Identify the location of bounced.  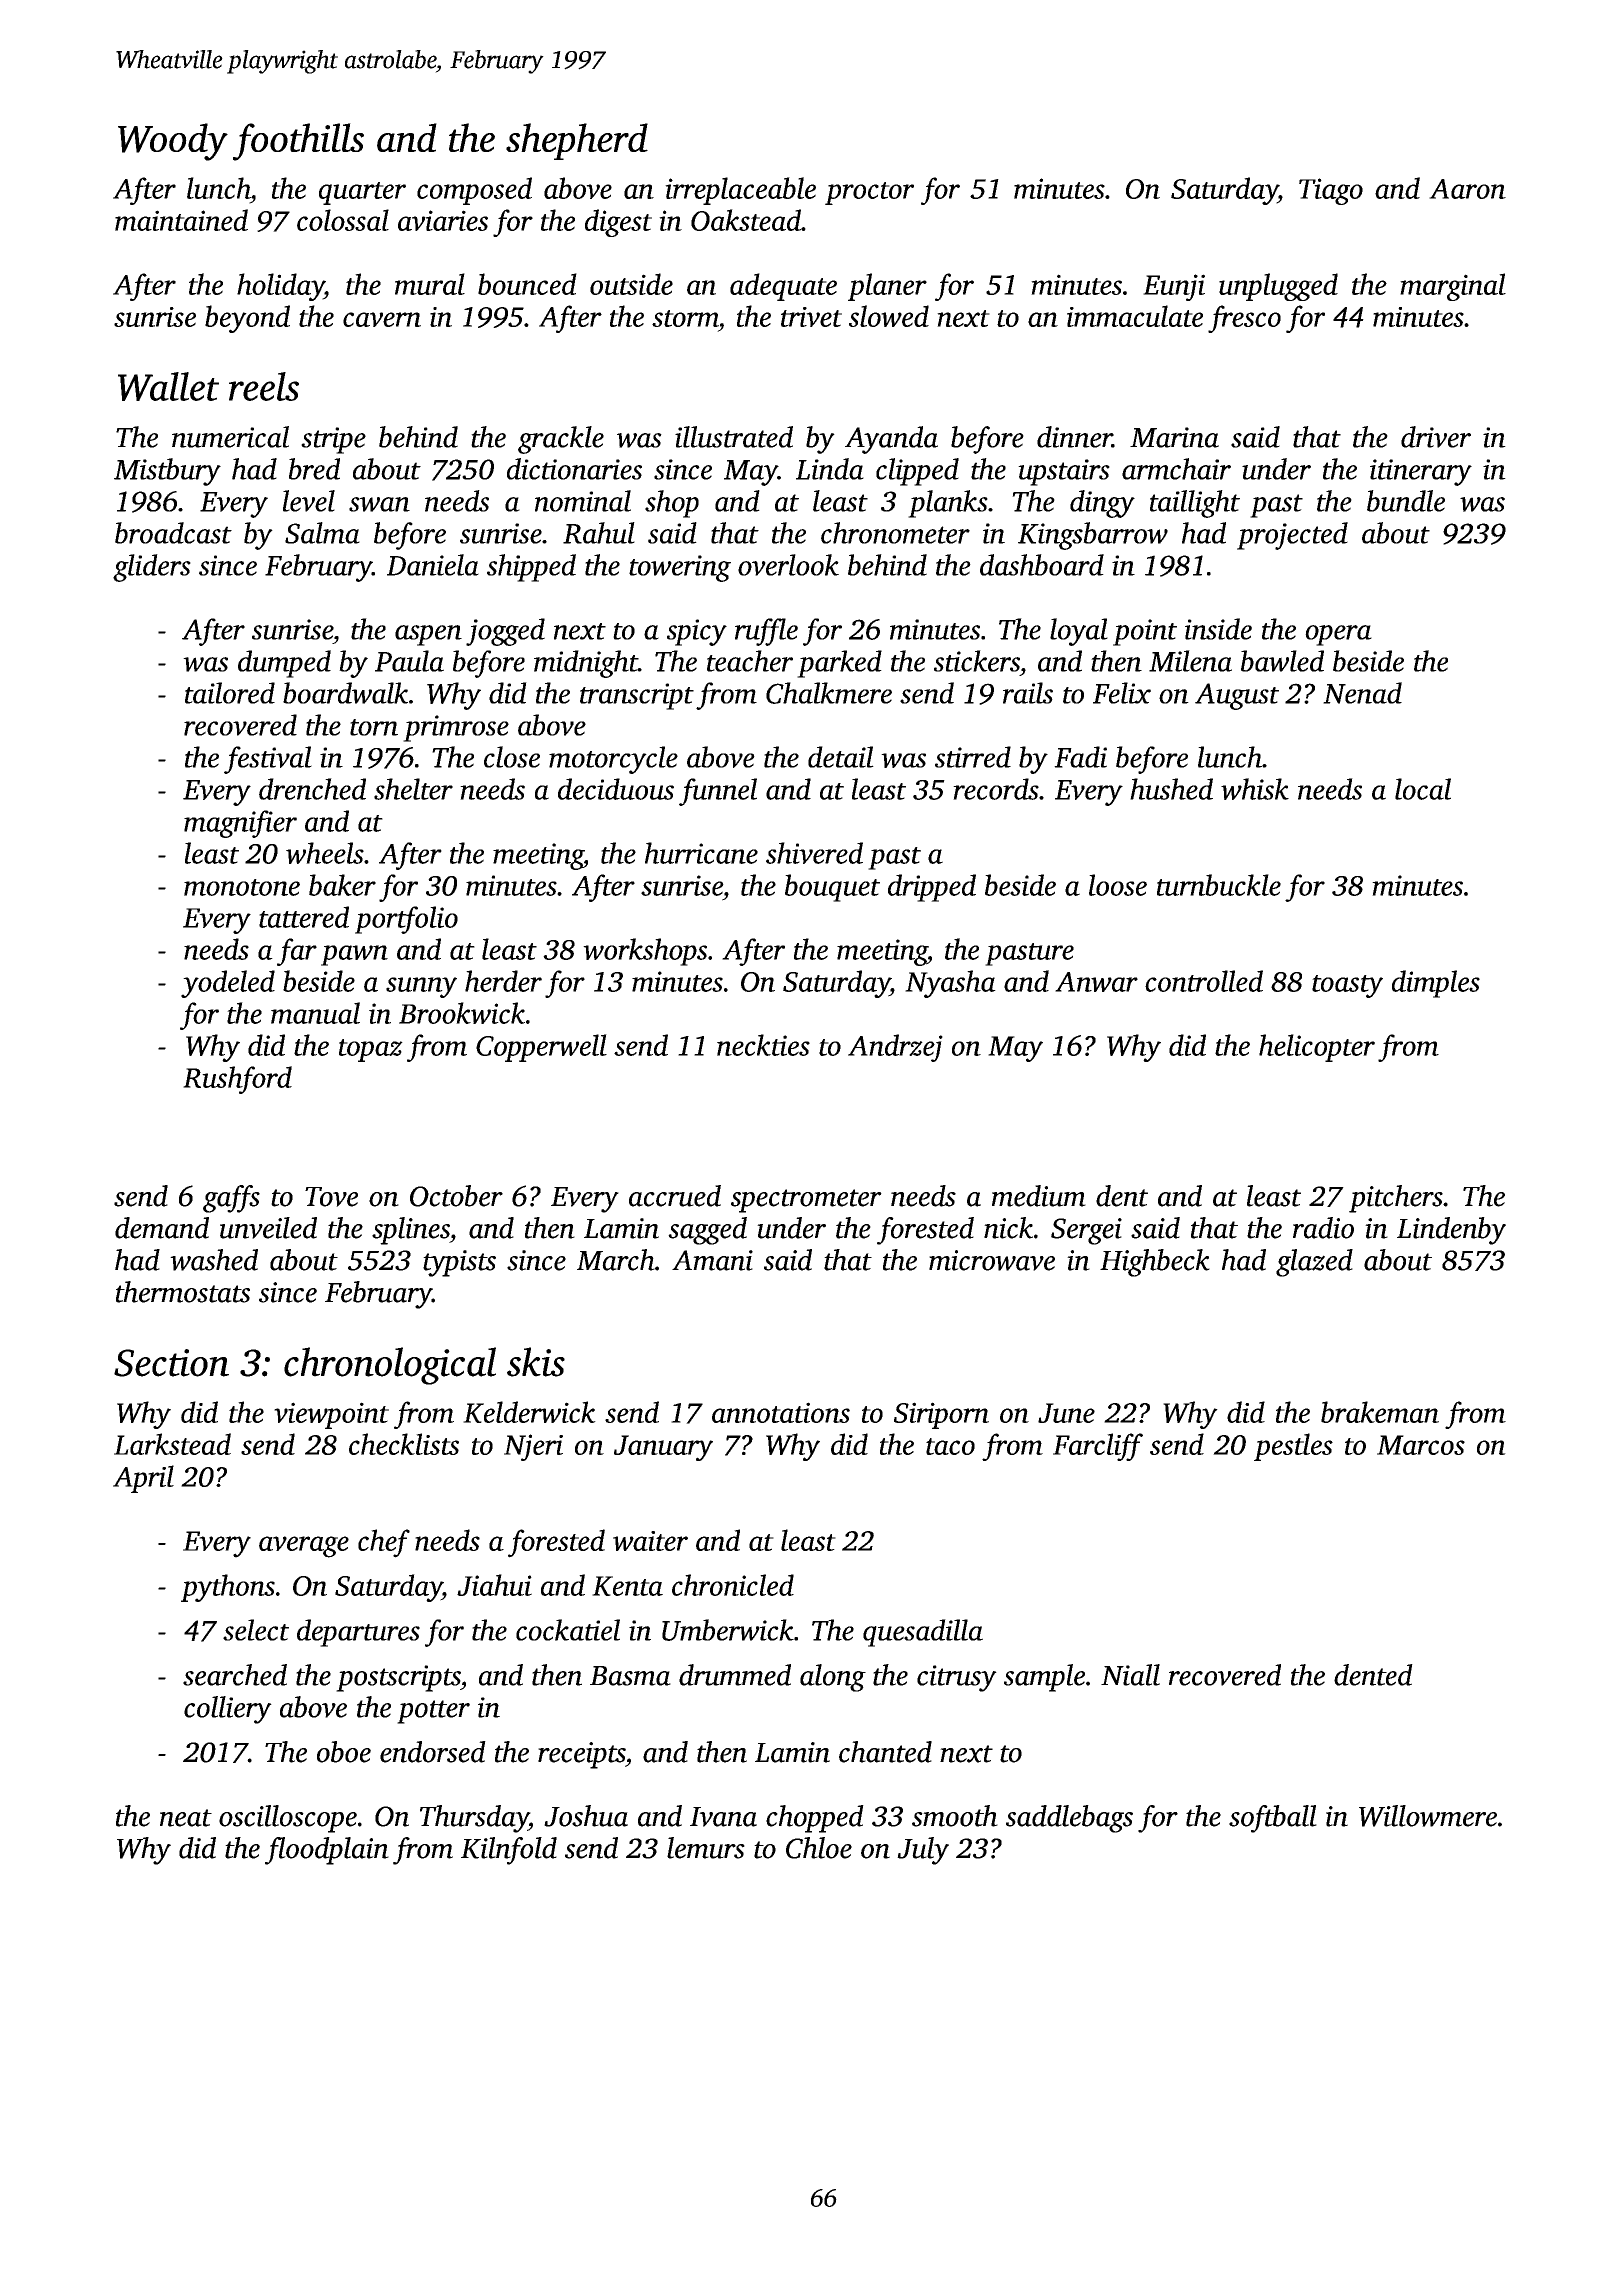
(527, 284).
